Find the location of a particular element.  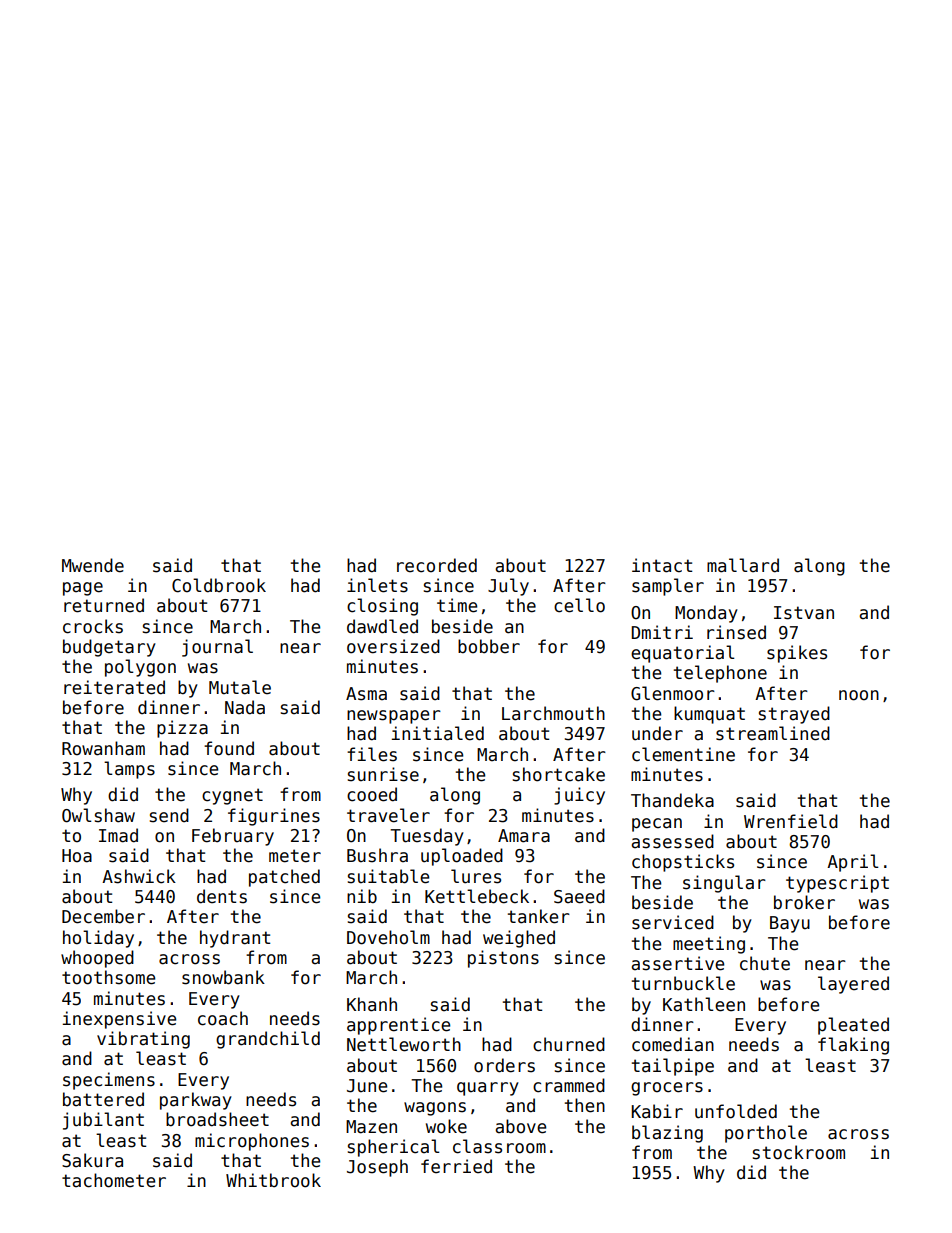

recorded is located at coordinates (437, 565).
